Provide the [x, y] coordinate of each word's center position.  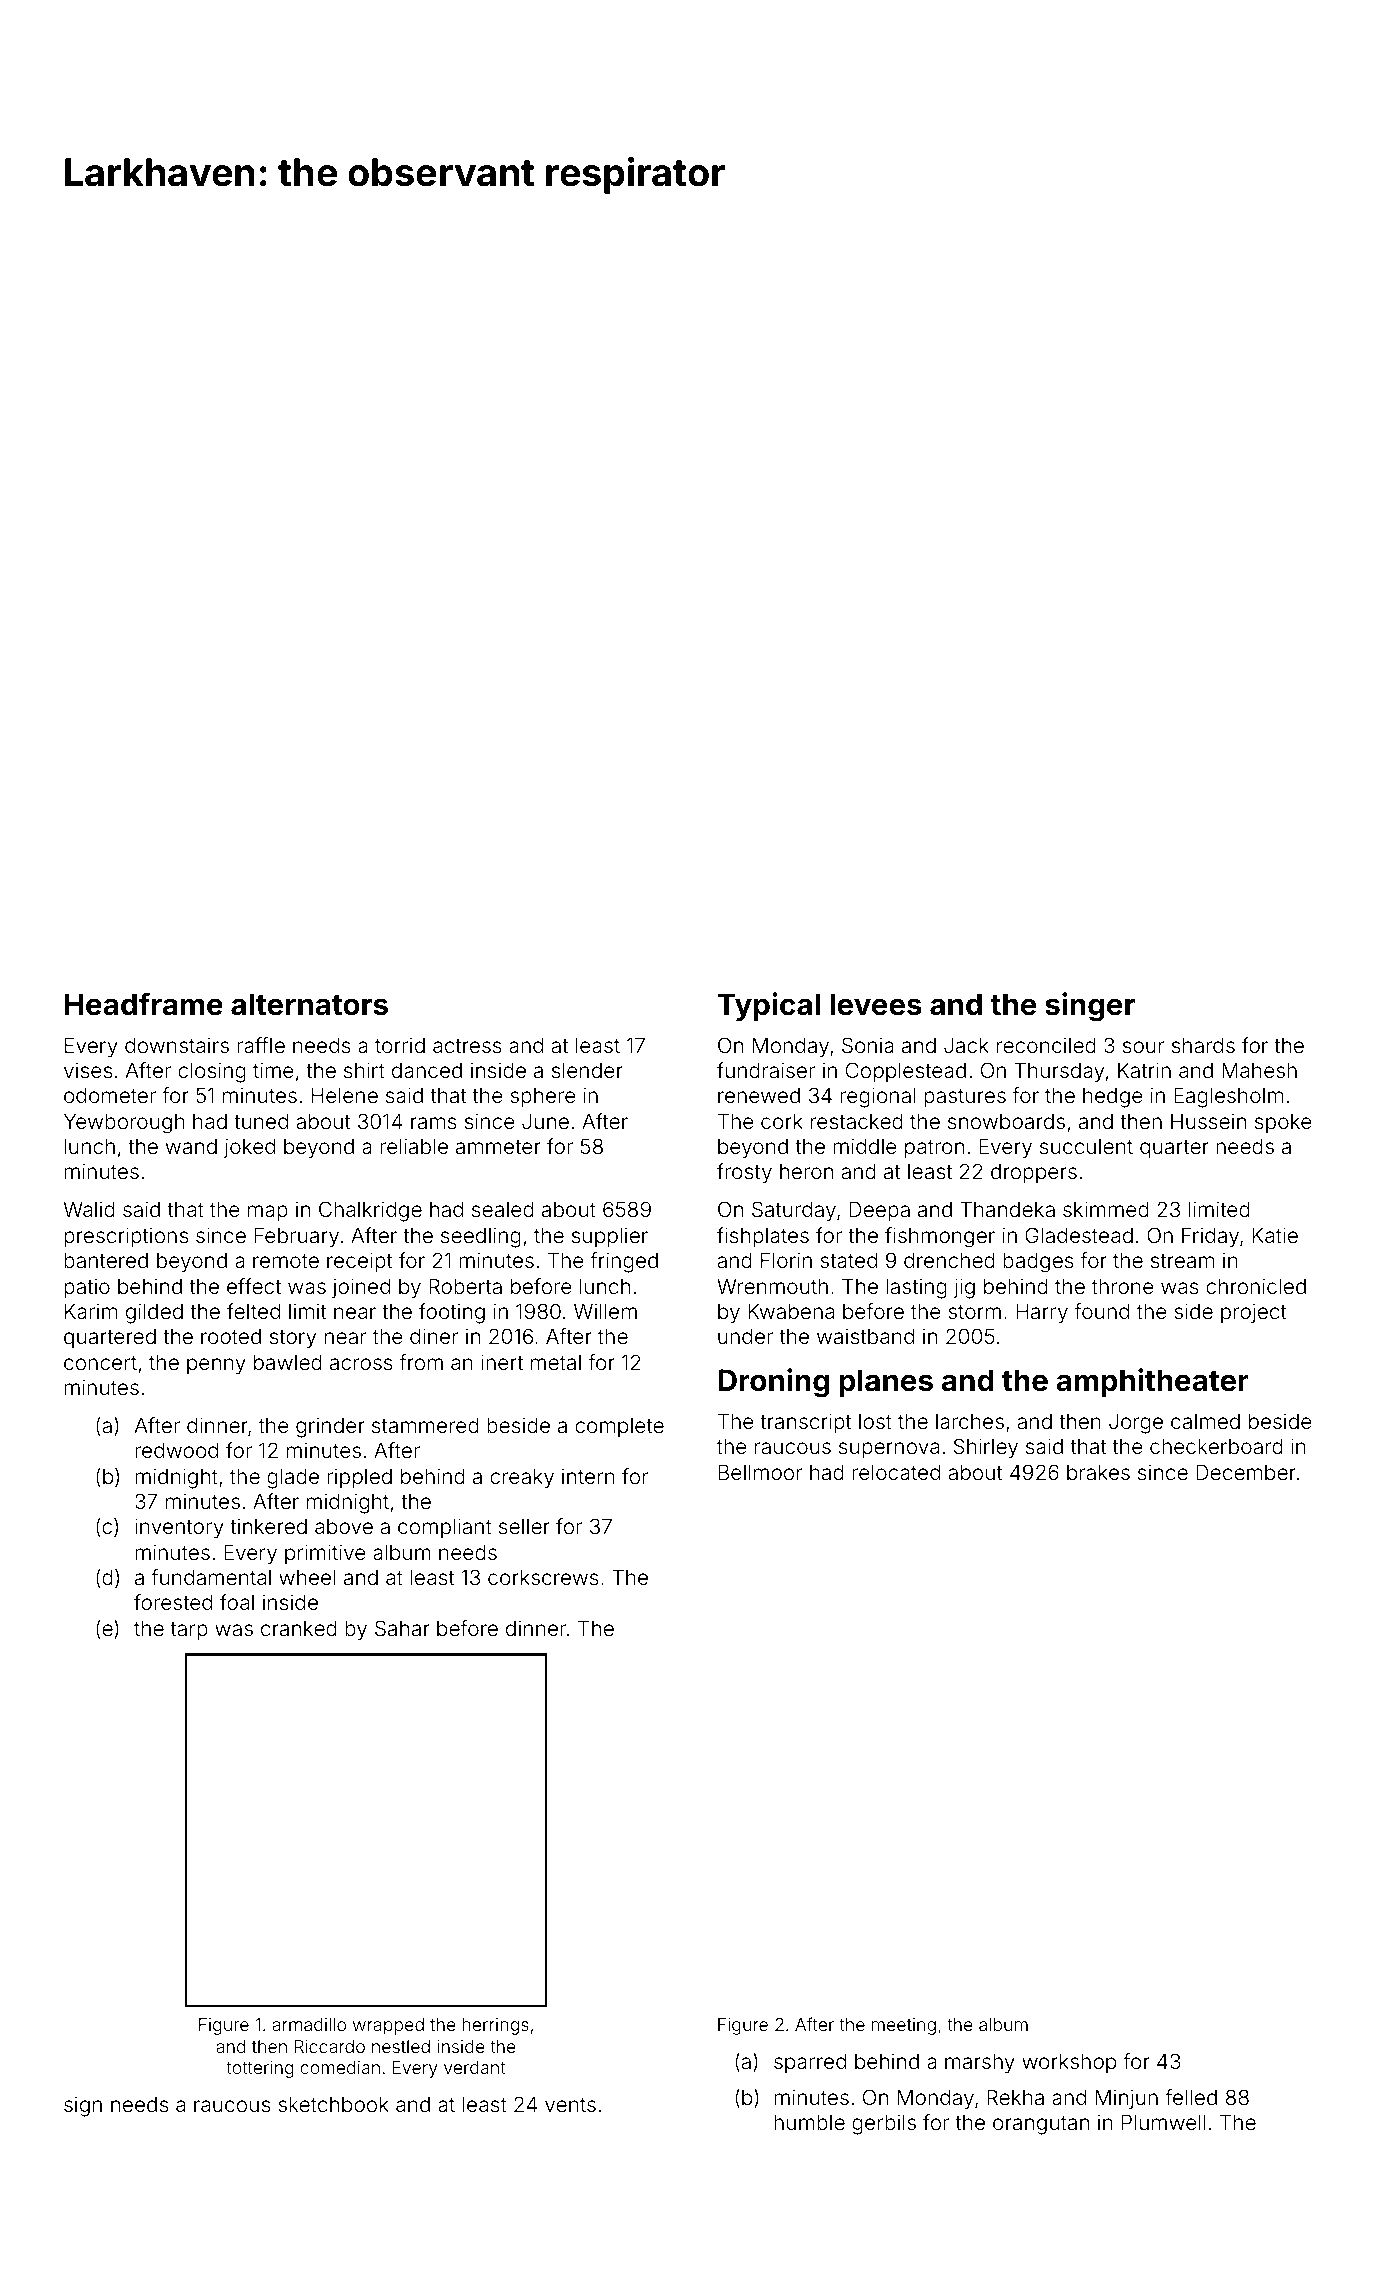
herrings [495, 2026]
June [545, 1121]
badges [1038, 1262]
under [745, 1336]
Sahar [402, 1628]
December [1246, 1472]
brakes [1098, 1472]
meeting [904, 2026]
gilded [154, 1313]
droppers [1034, 1174]
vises [88, 1070]
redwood [176, 1450]
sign [83, 2106]
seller [524, 1526]
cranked [299, 1628]
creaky [522, 1478]
